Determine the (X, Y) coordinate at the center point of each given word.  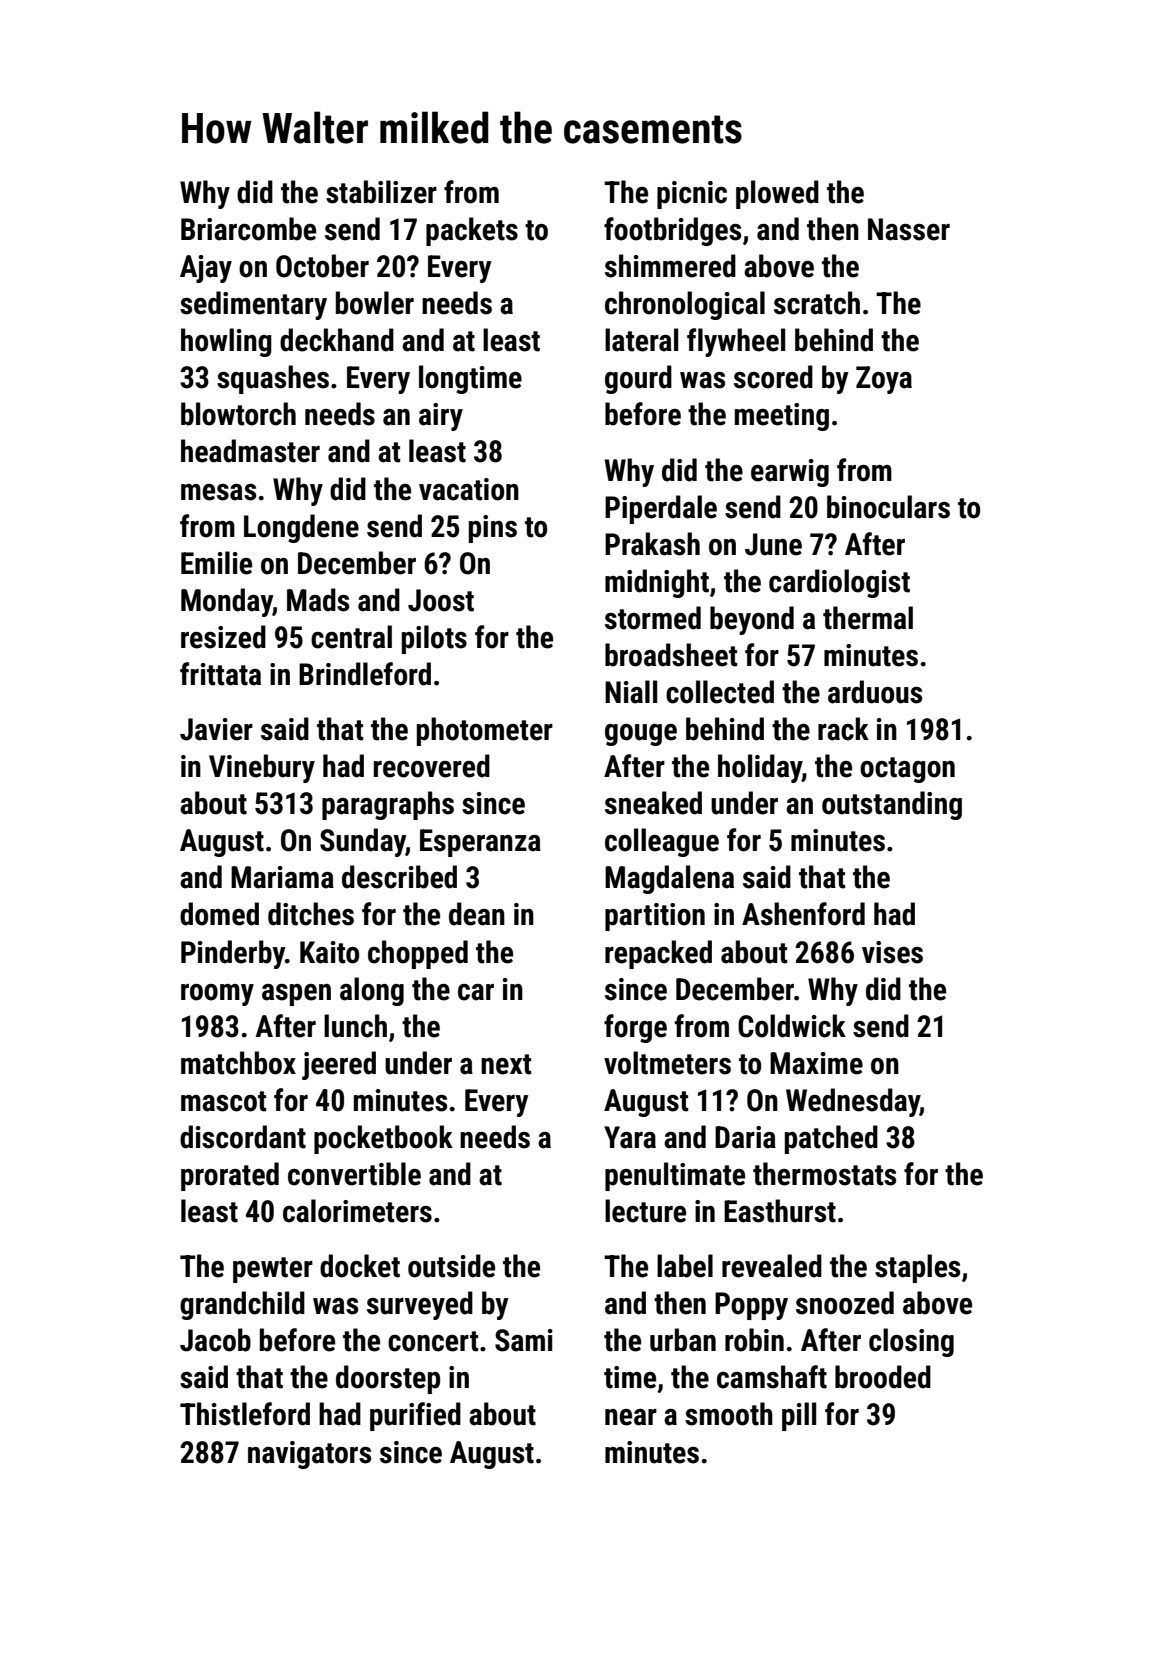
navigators (309, 1455)
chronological (685, 305)
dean (477, 914)
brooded (883, 1377)
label (685, 1266)
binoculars (888, 507)
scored (773, 377)
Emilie (216, 563)
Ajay (206, 269)
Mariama (282, 877)
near (631, 1417)
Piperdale (661, 509)
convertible (354, 1174)
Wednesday (853, 1102)
